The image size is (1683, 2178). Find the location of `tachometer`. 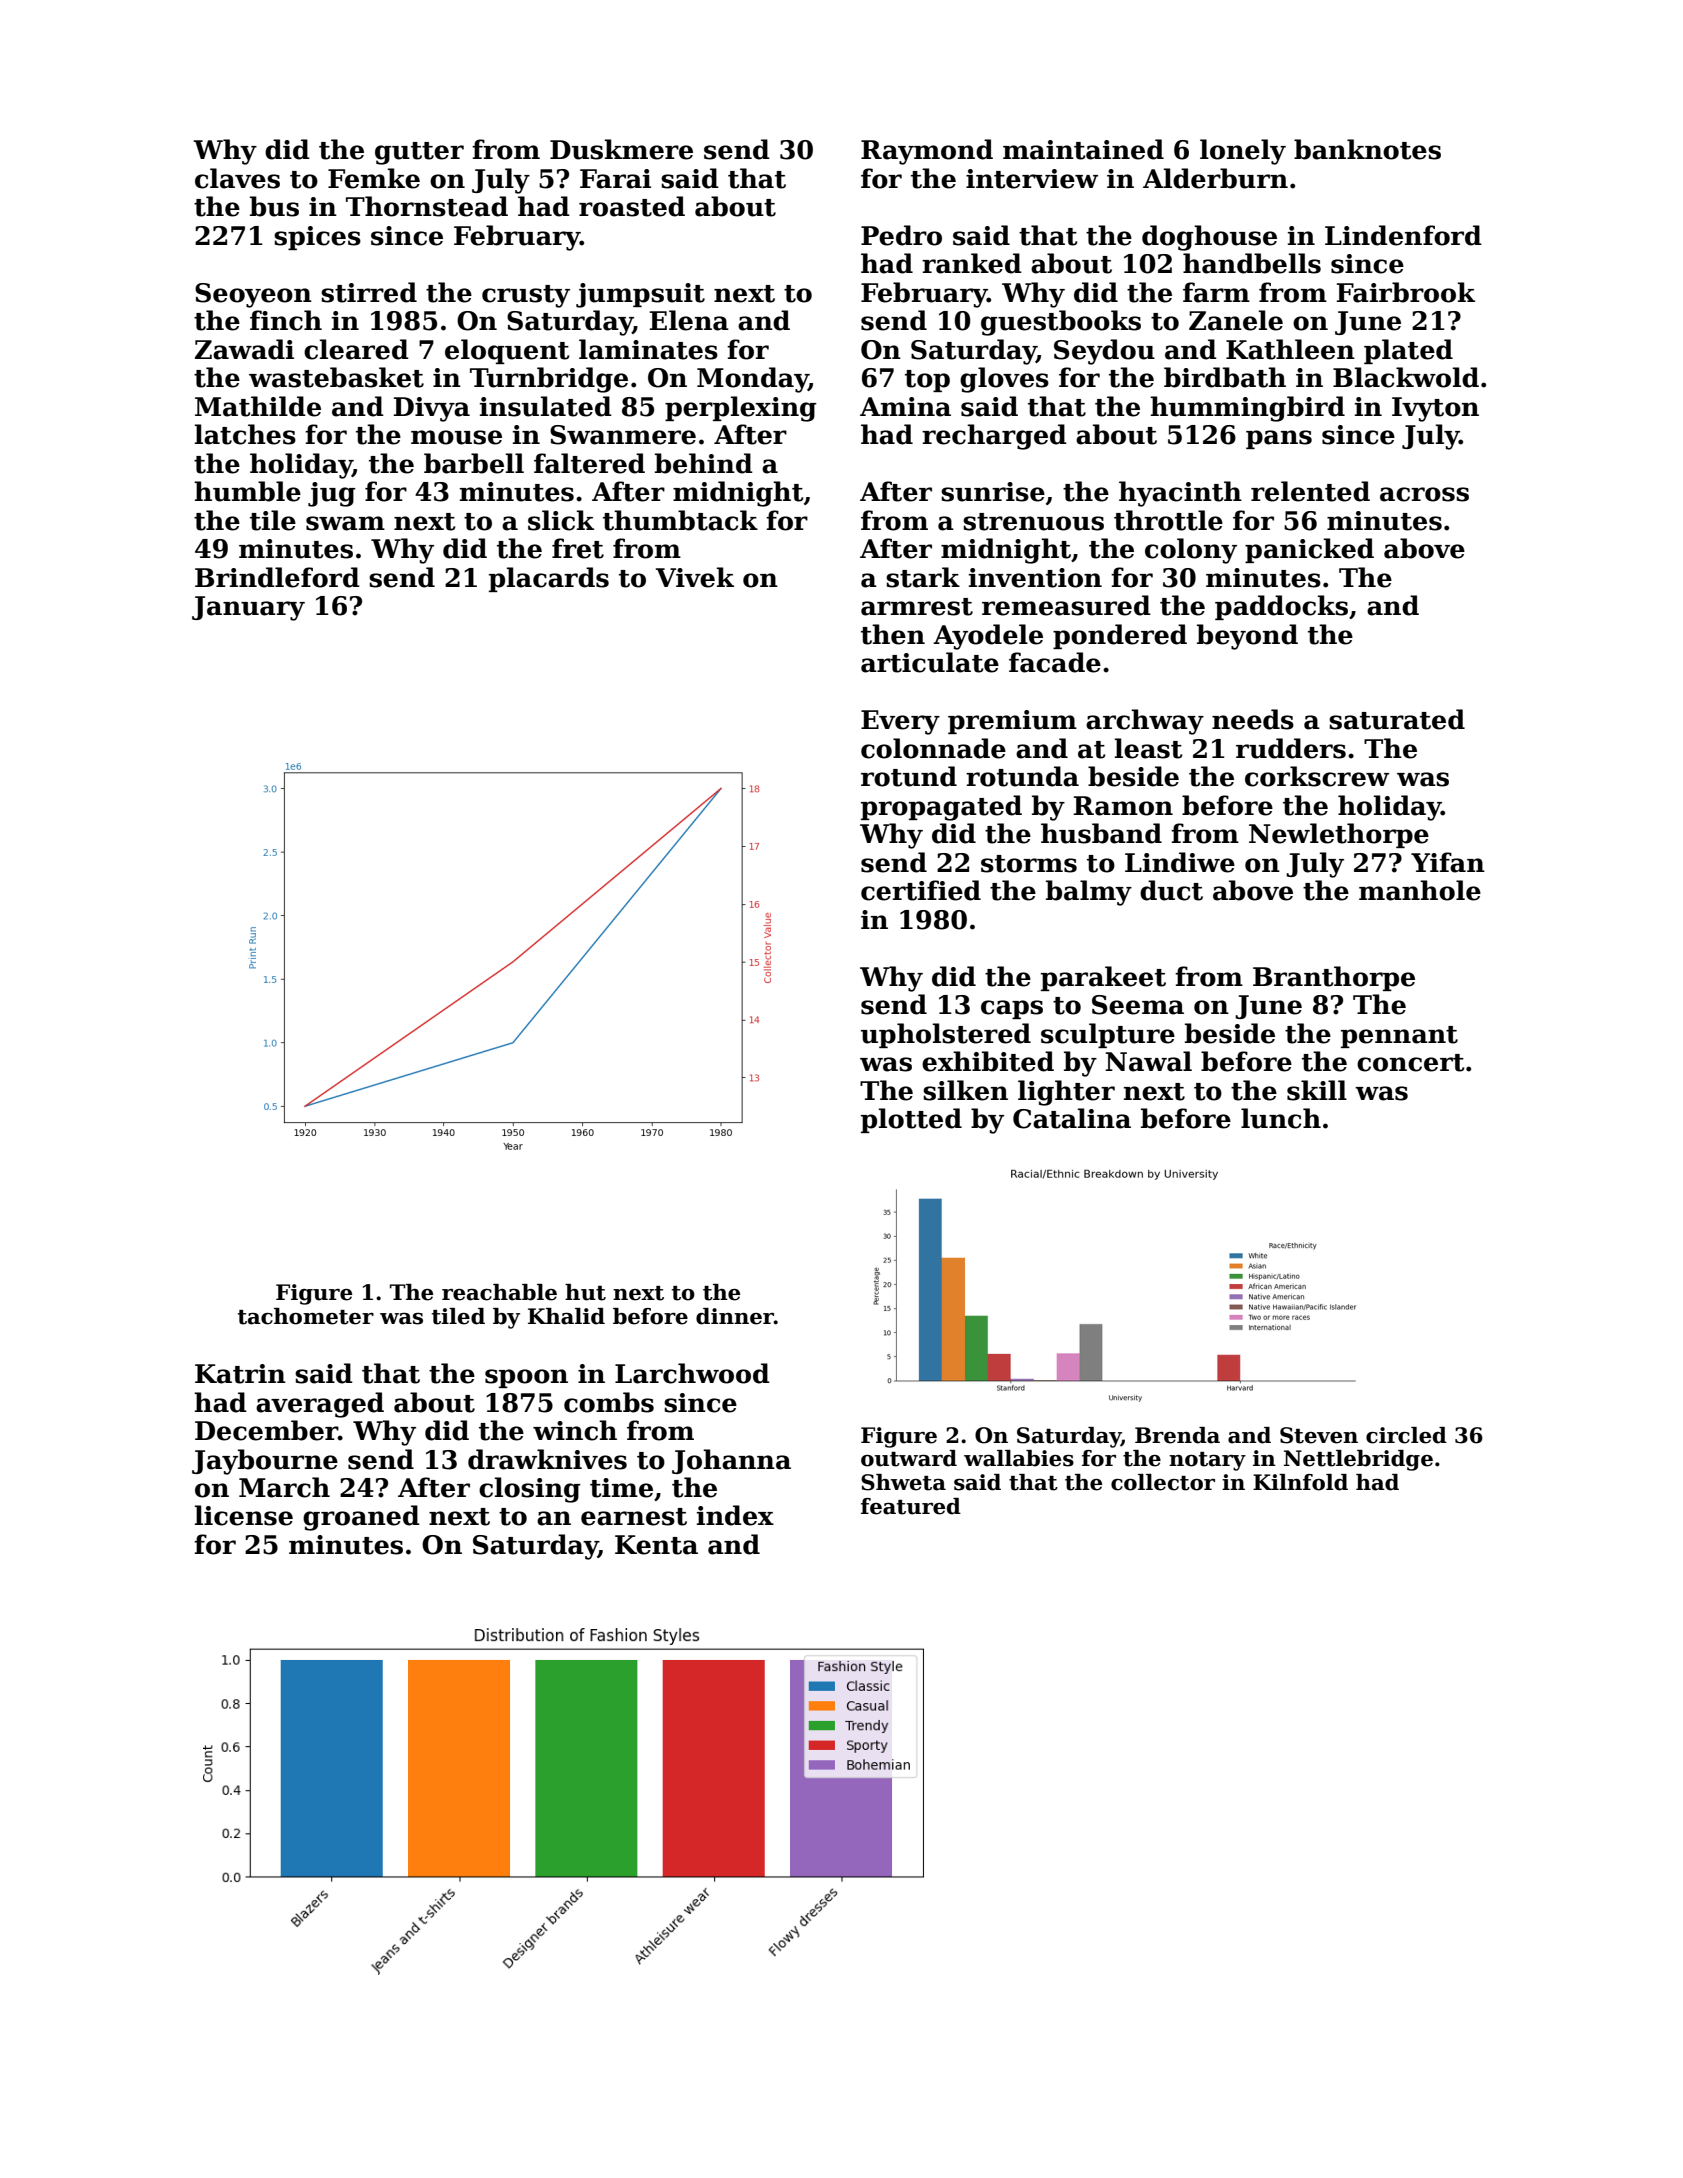

tachometer is located at coordinates (306, 1316).
